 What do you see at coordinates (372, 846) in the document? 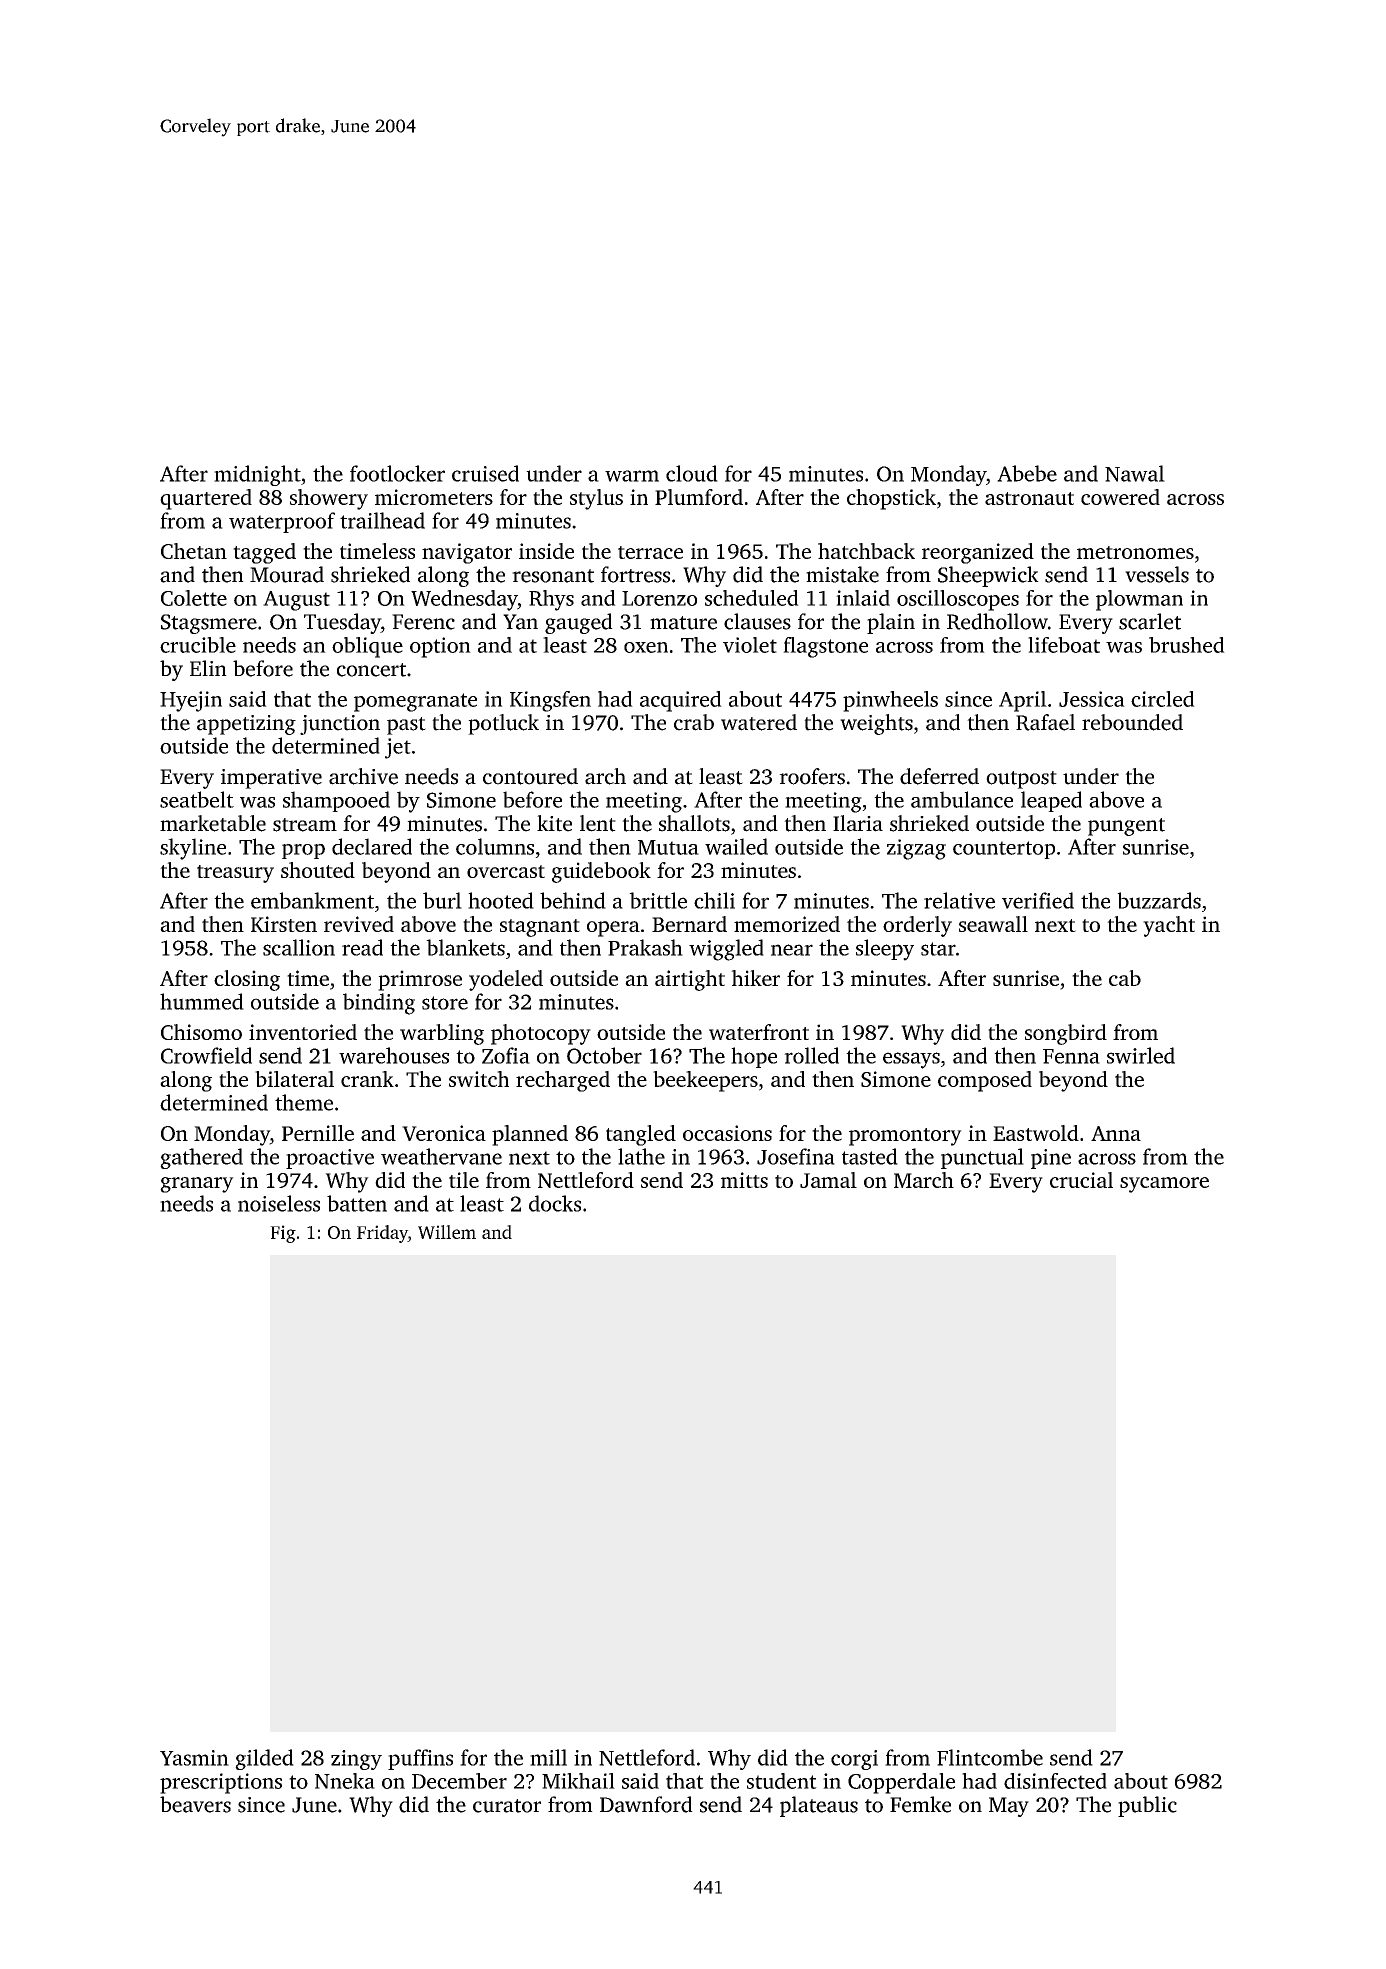
I see `declared` at bounding box center [372, 846].
